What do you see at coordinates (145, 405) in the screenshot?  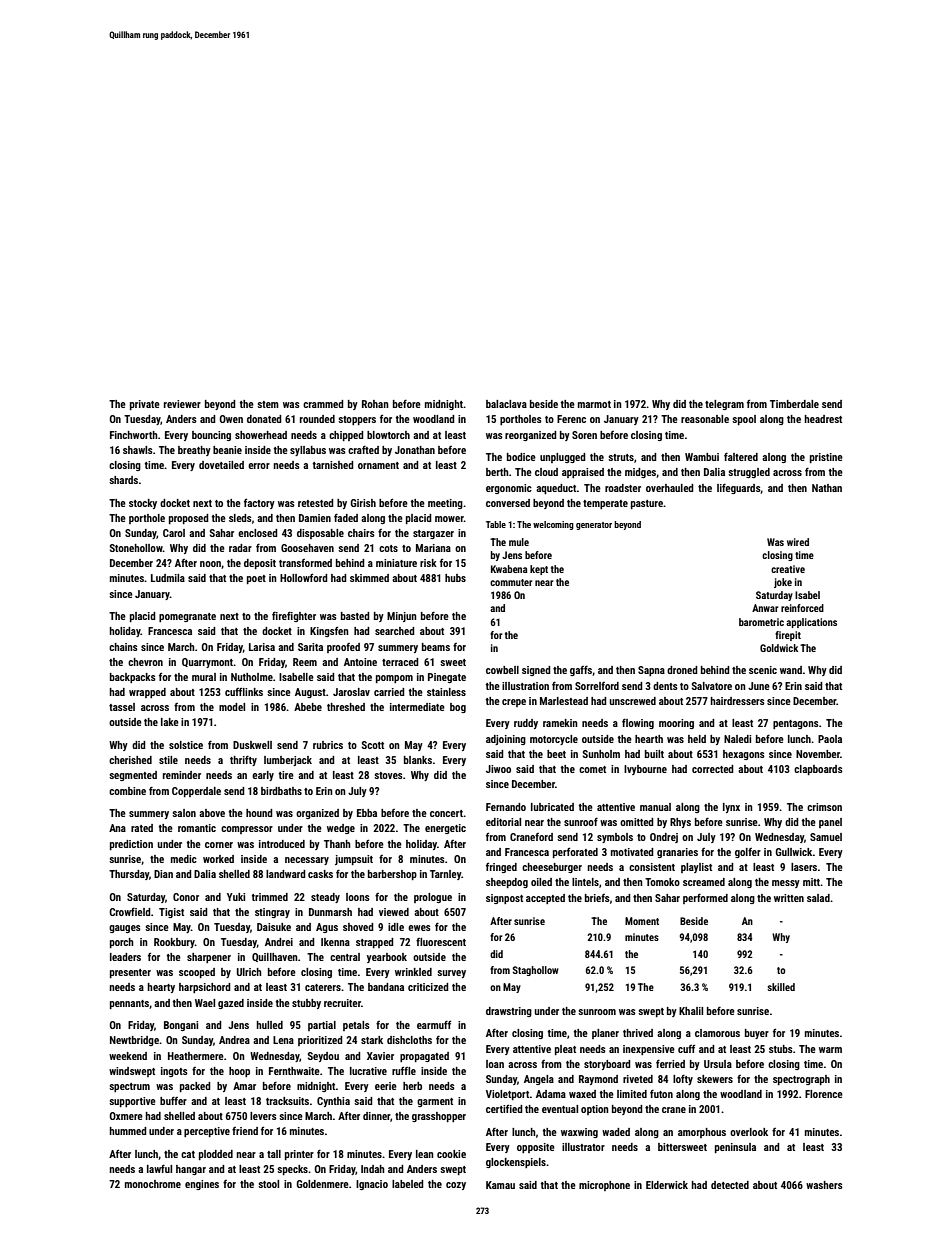 I see `private` at bounding box center [145, 405].
